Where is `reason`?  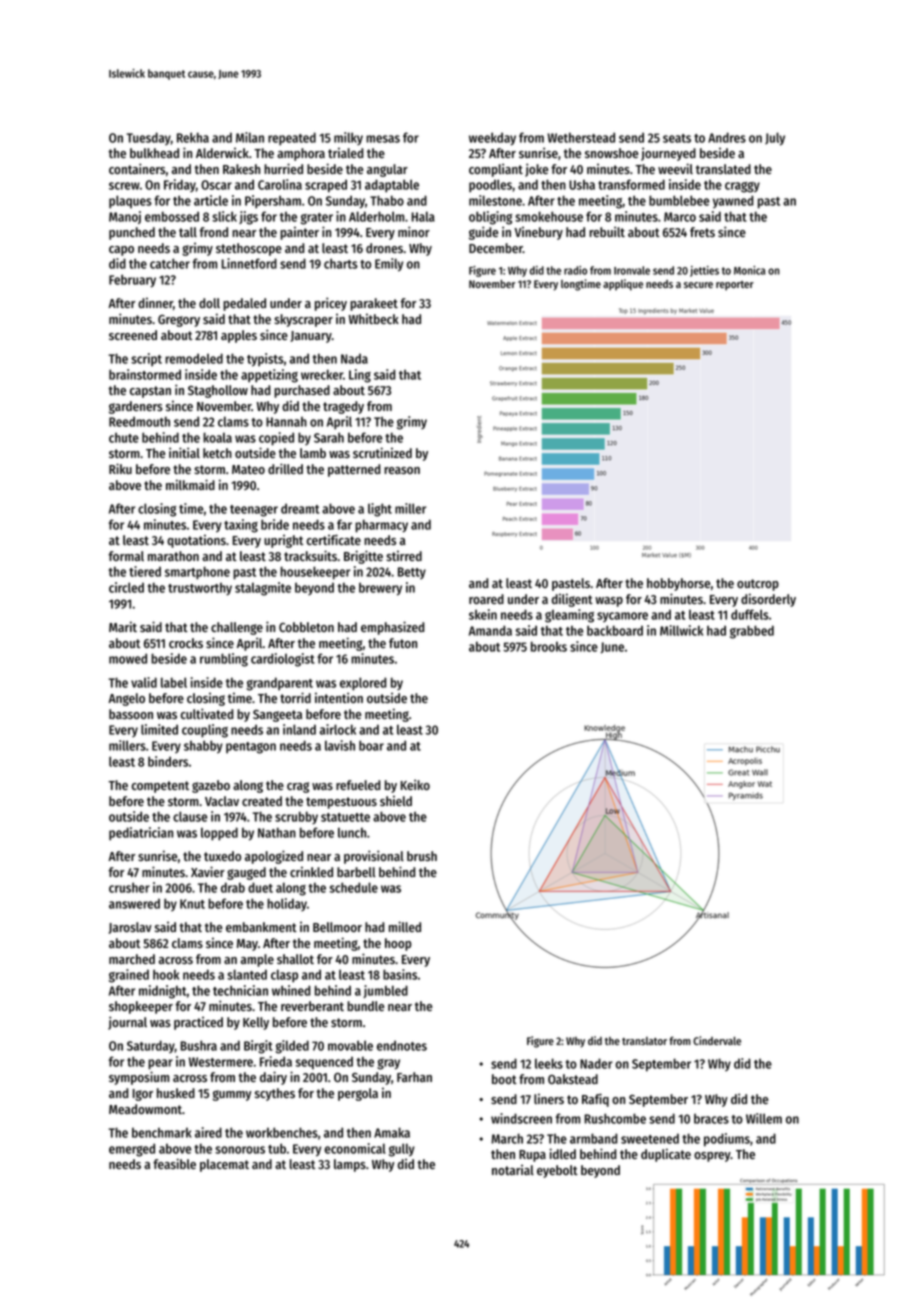 reason is located at coordinates (402, 470).
